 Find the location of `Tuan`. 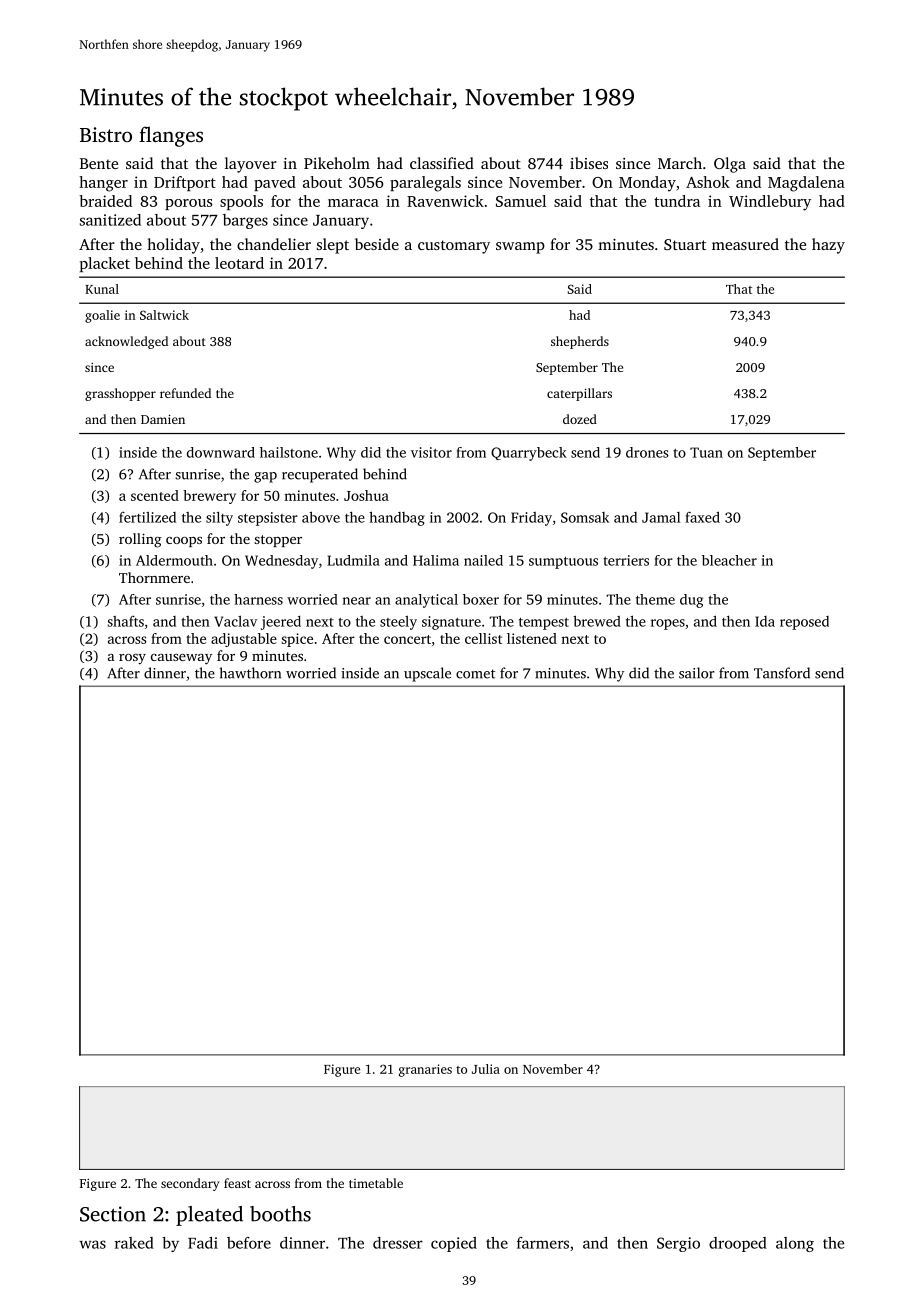

Tuan is located at coordinates (706, 452).
